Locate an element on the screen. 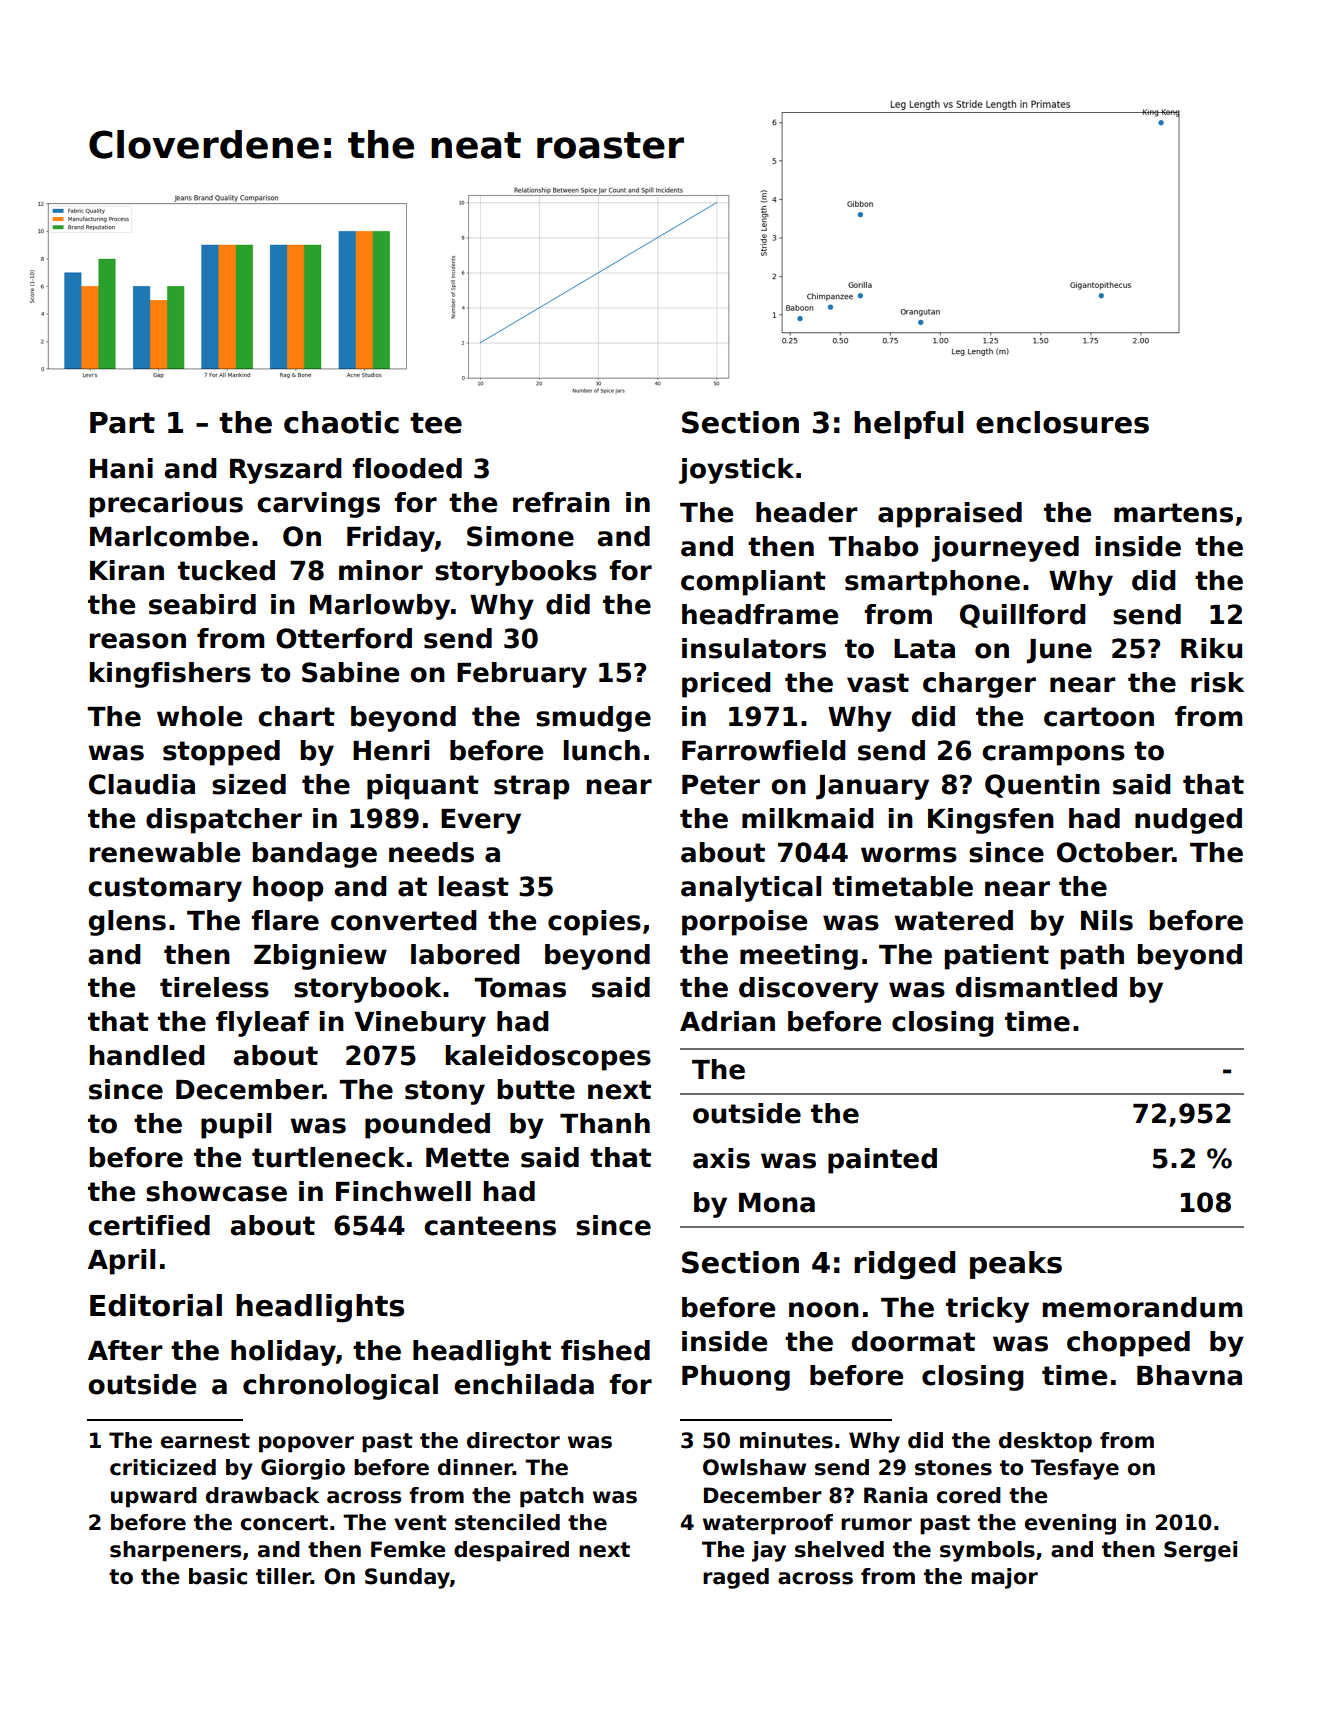  martens is located at coordinates (1173, 513).
